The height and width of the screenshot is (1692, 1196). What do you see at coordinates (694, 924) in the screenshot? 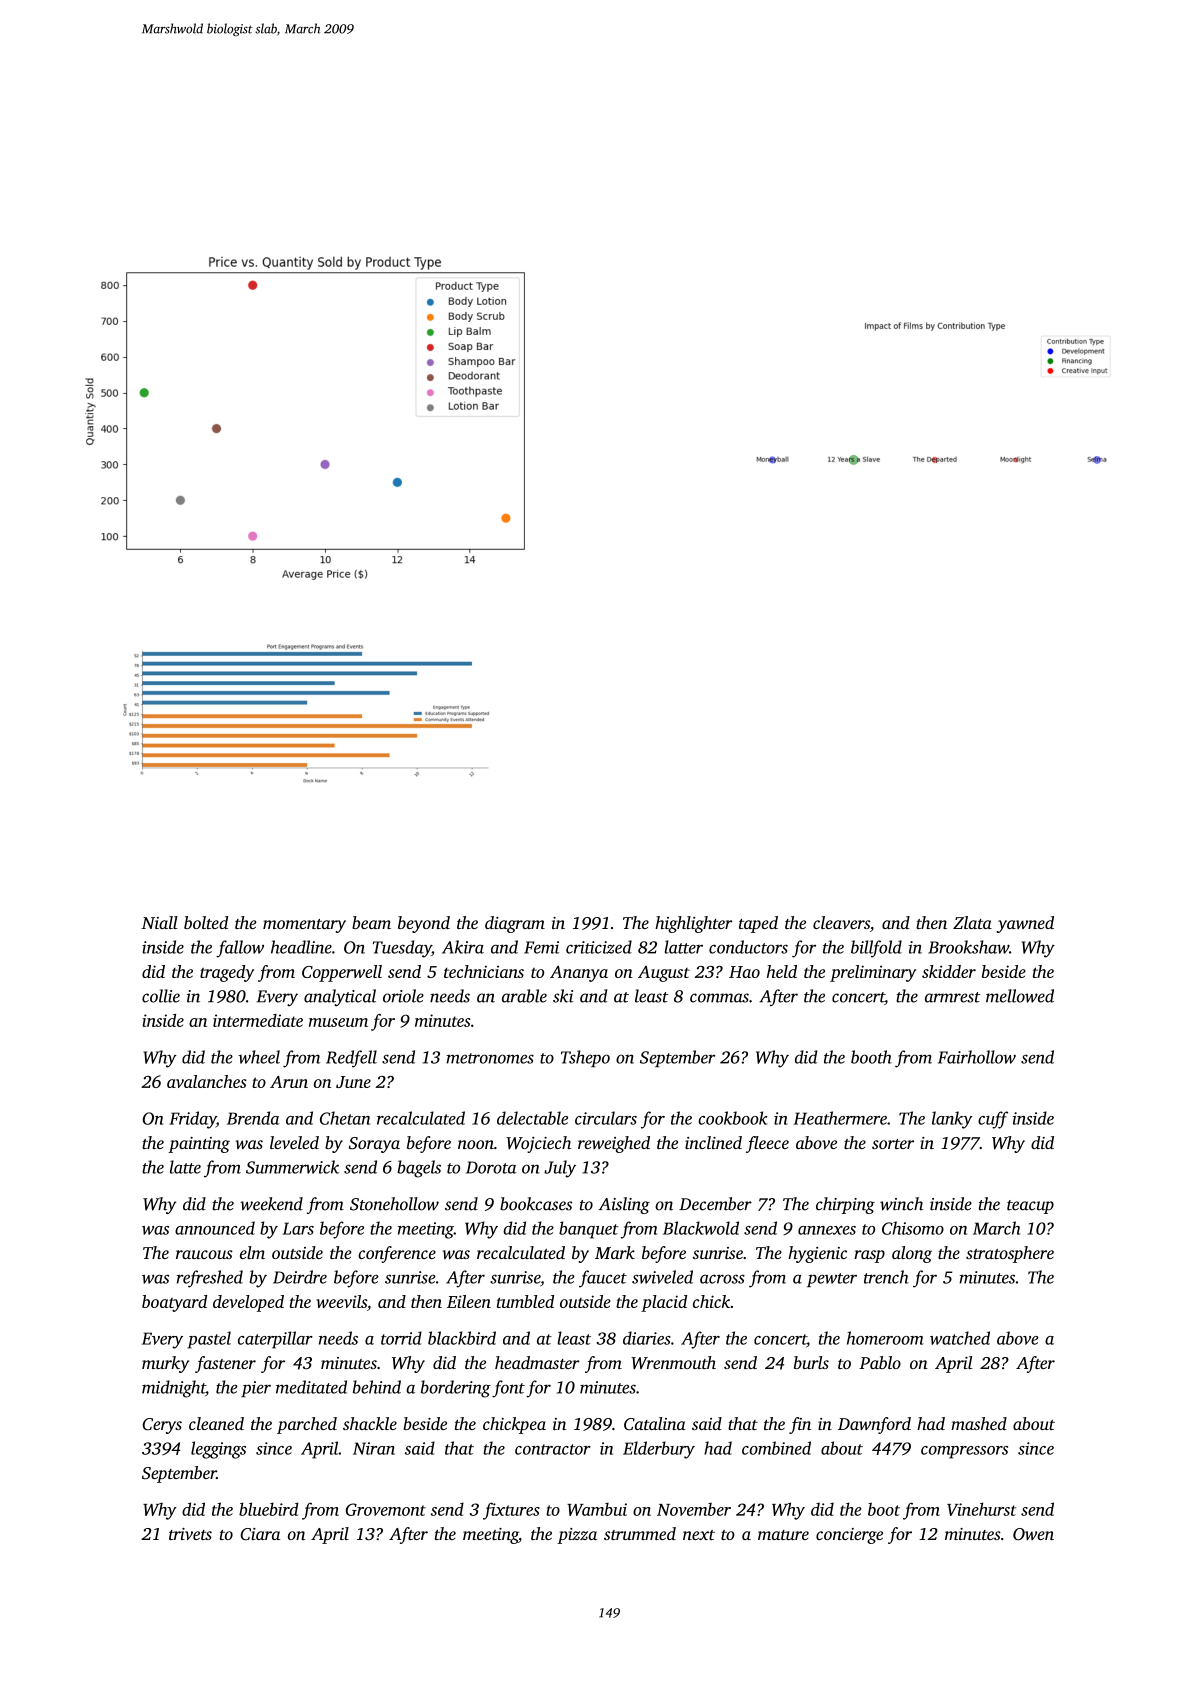
I see `highlighter` at bounding box center [694, 924].
